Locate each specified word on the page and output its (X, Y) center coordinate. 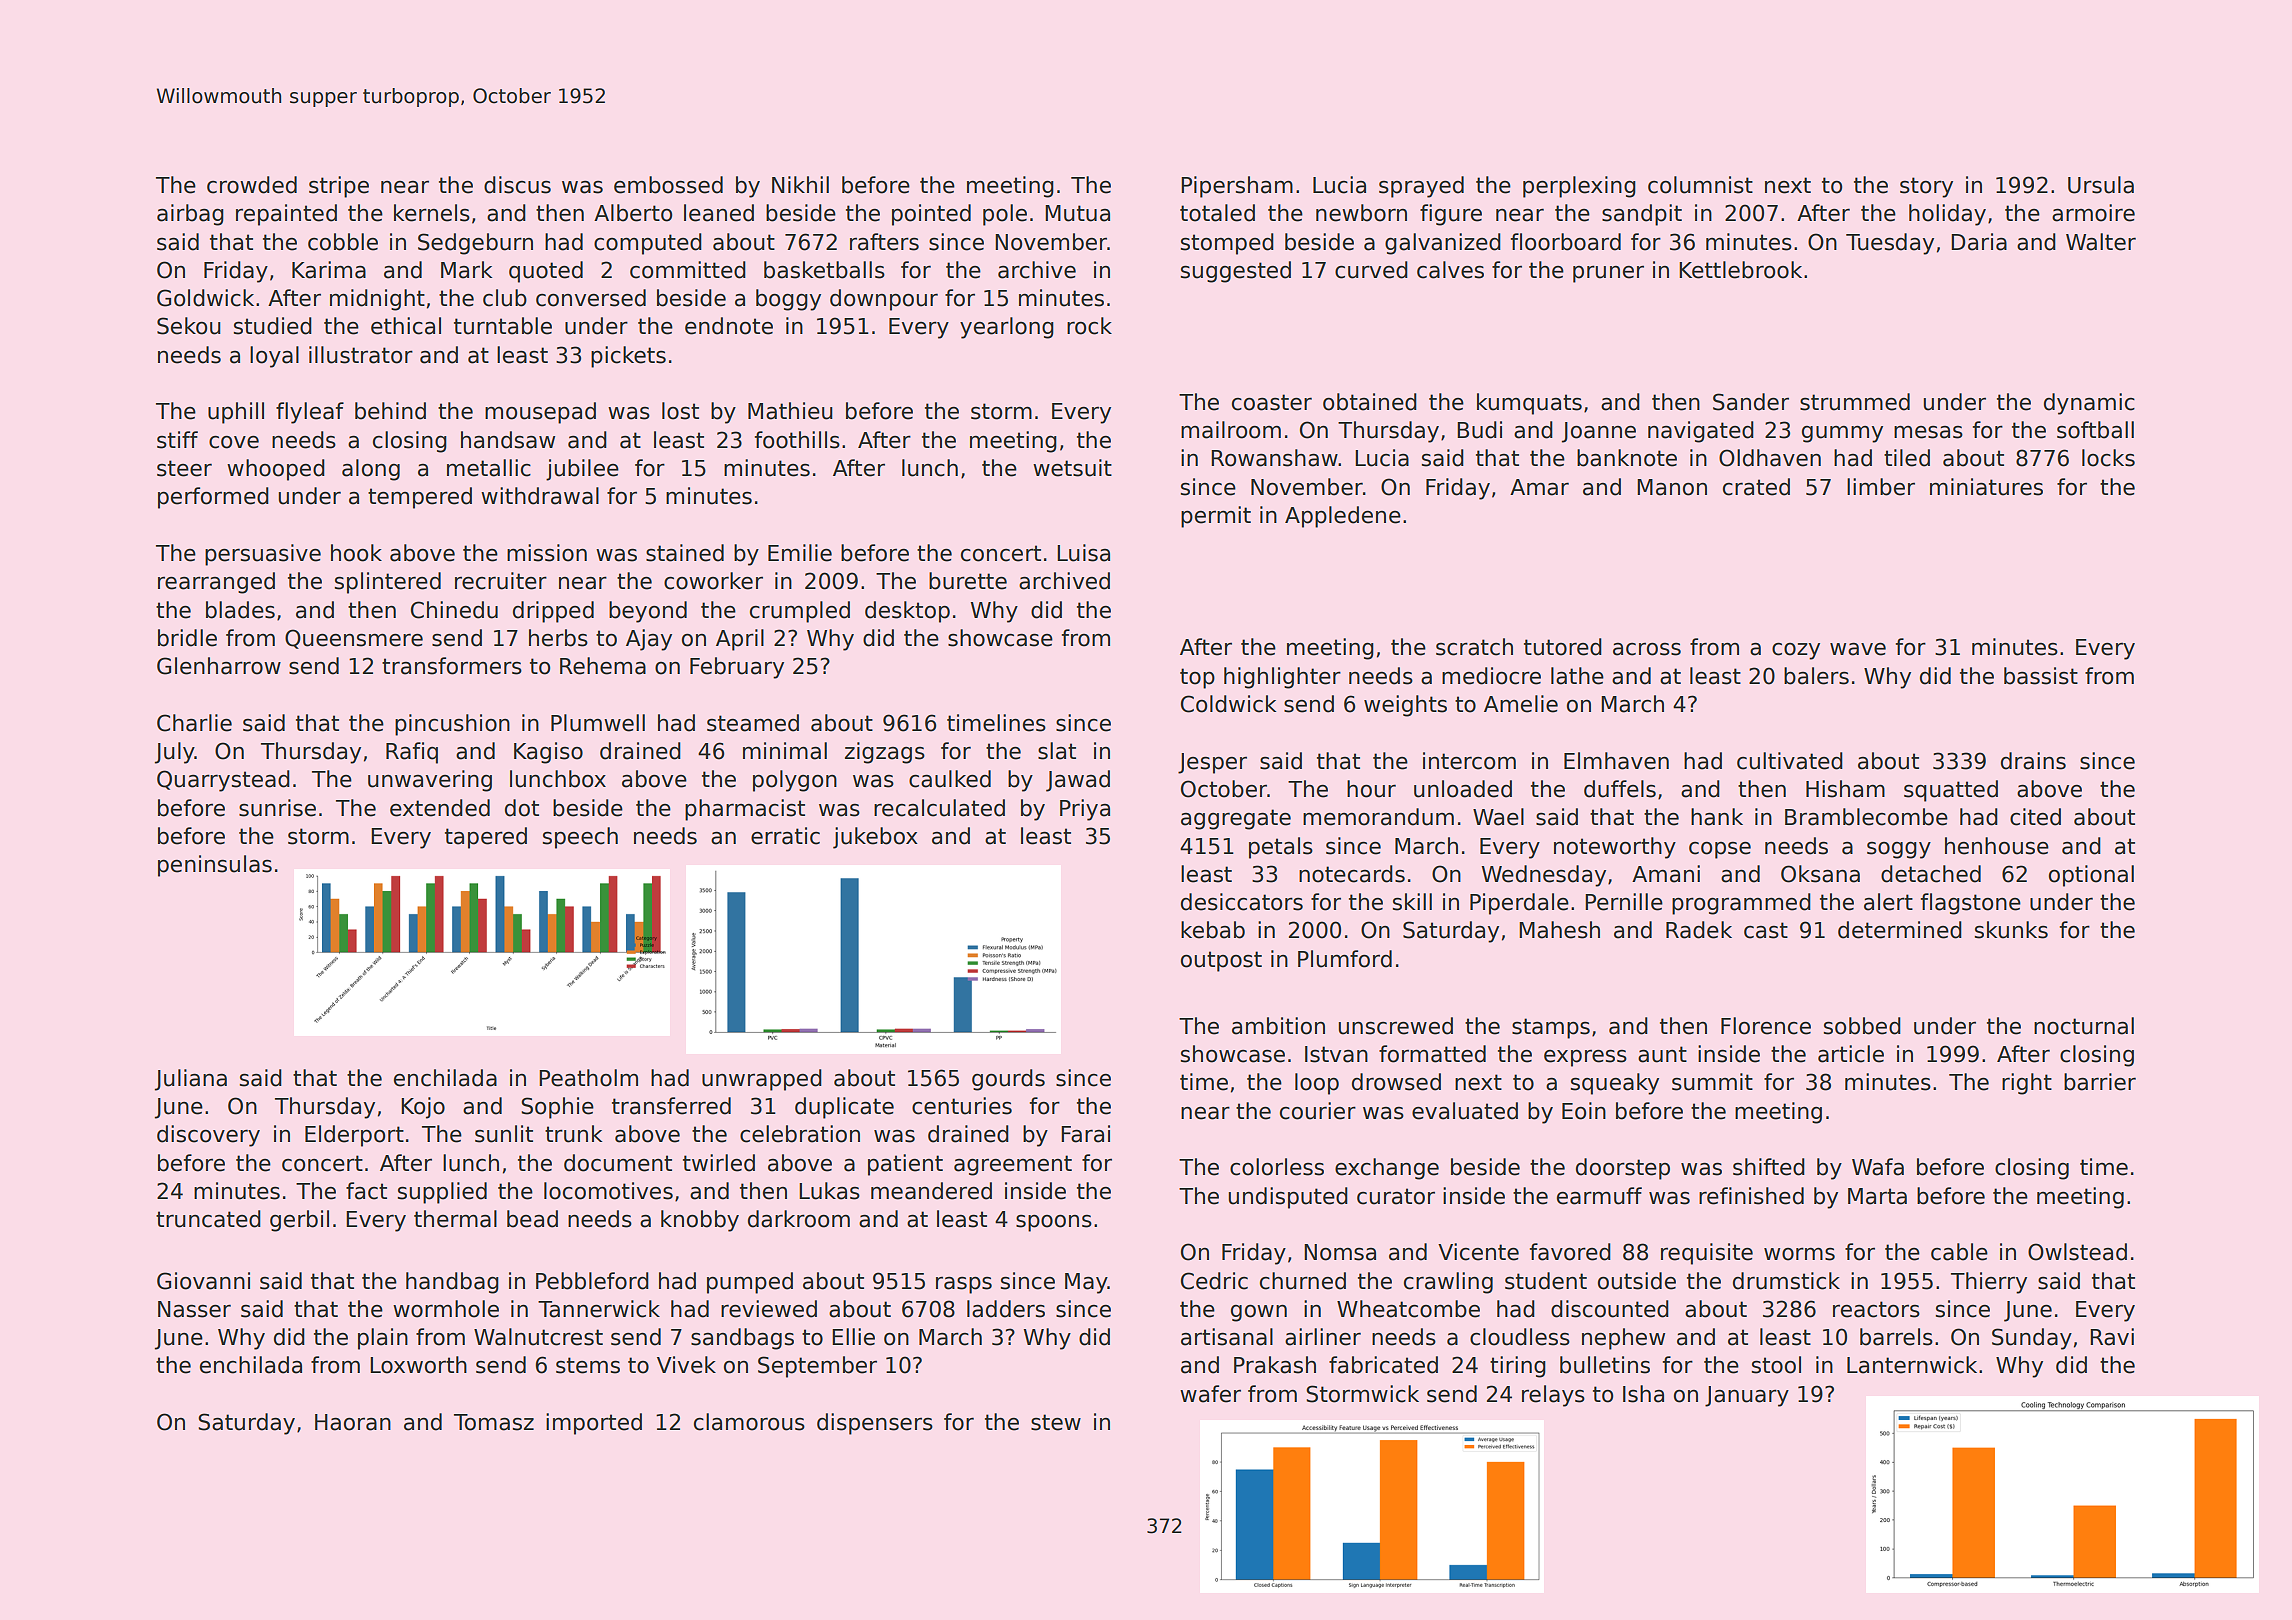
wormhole (446, 1309)
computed (648, 244)
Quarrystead (223, 781)
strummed (1855, 402)
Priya (1085, 810)
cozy (1796, 651)
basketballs (824, 270)
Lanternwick (1912, 1365)
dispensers (875, 1424)
